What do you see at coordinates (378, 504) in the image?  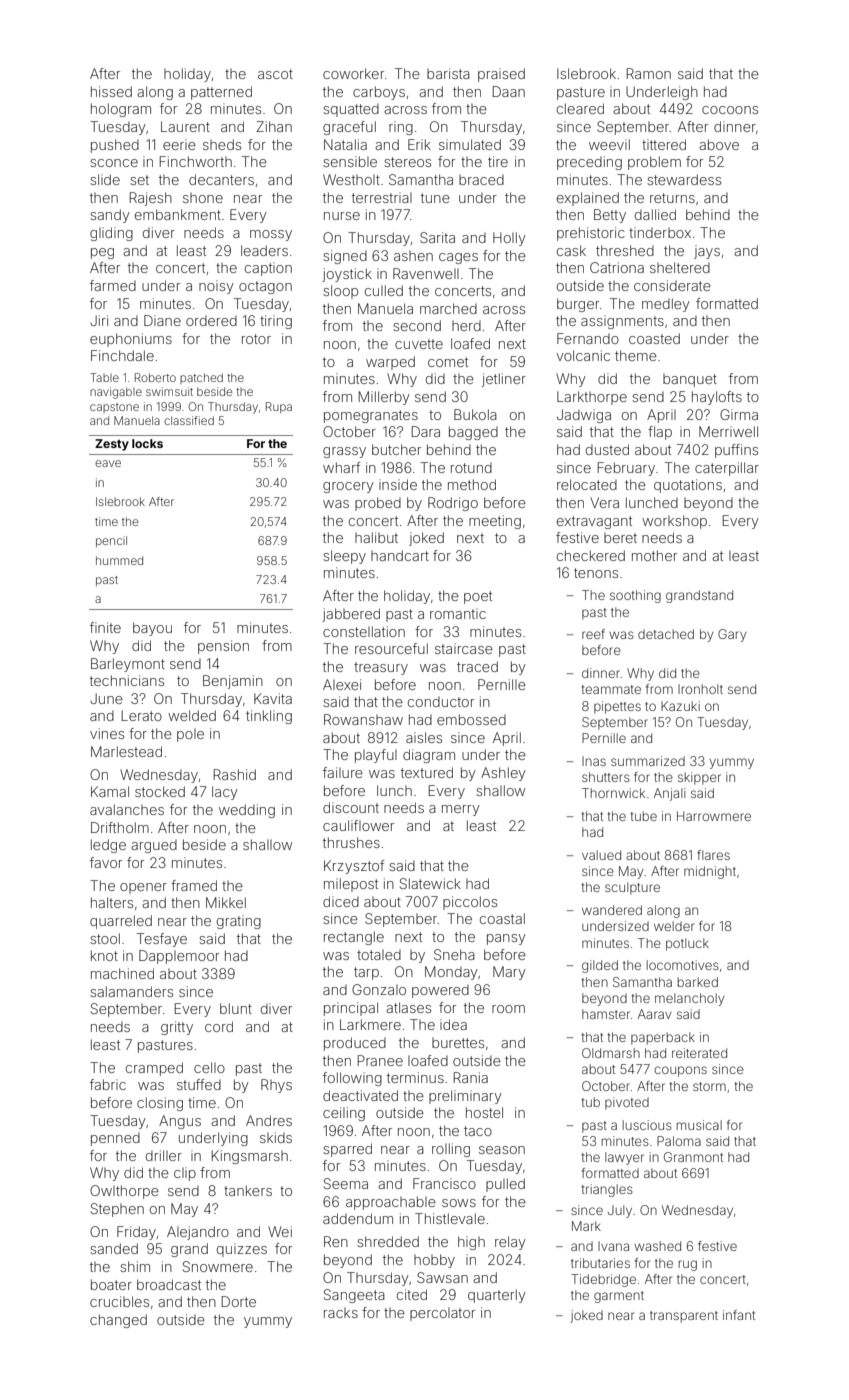 I see `probed` at bounding box center [378, 504].
